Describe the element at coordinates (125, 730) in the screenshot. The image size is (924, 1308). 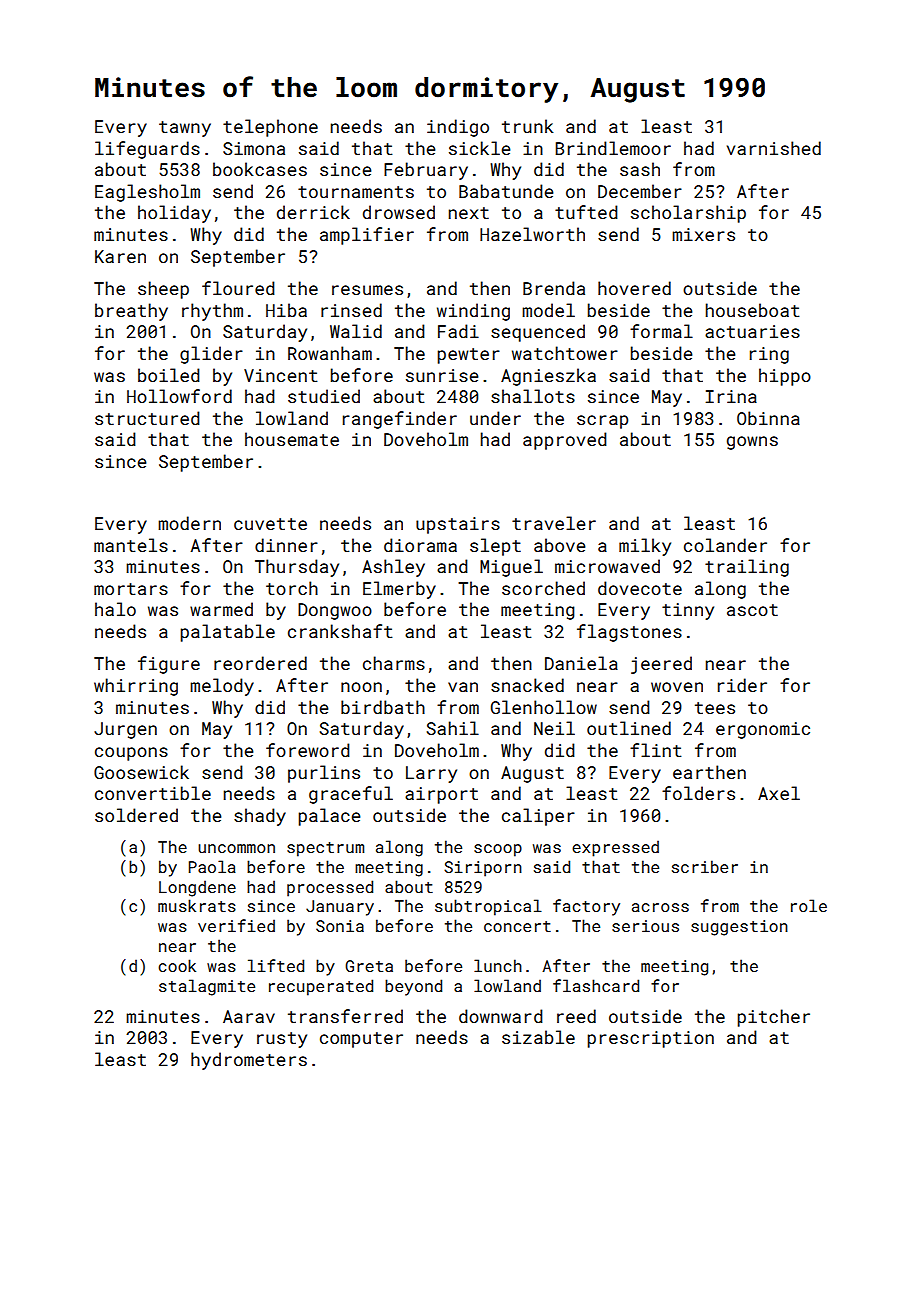
I see `Jurgen` at that location.
